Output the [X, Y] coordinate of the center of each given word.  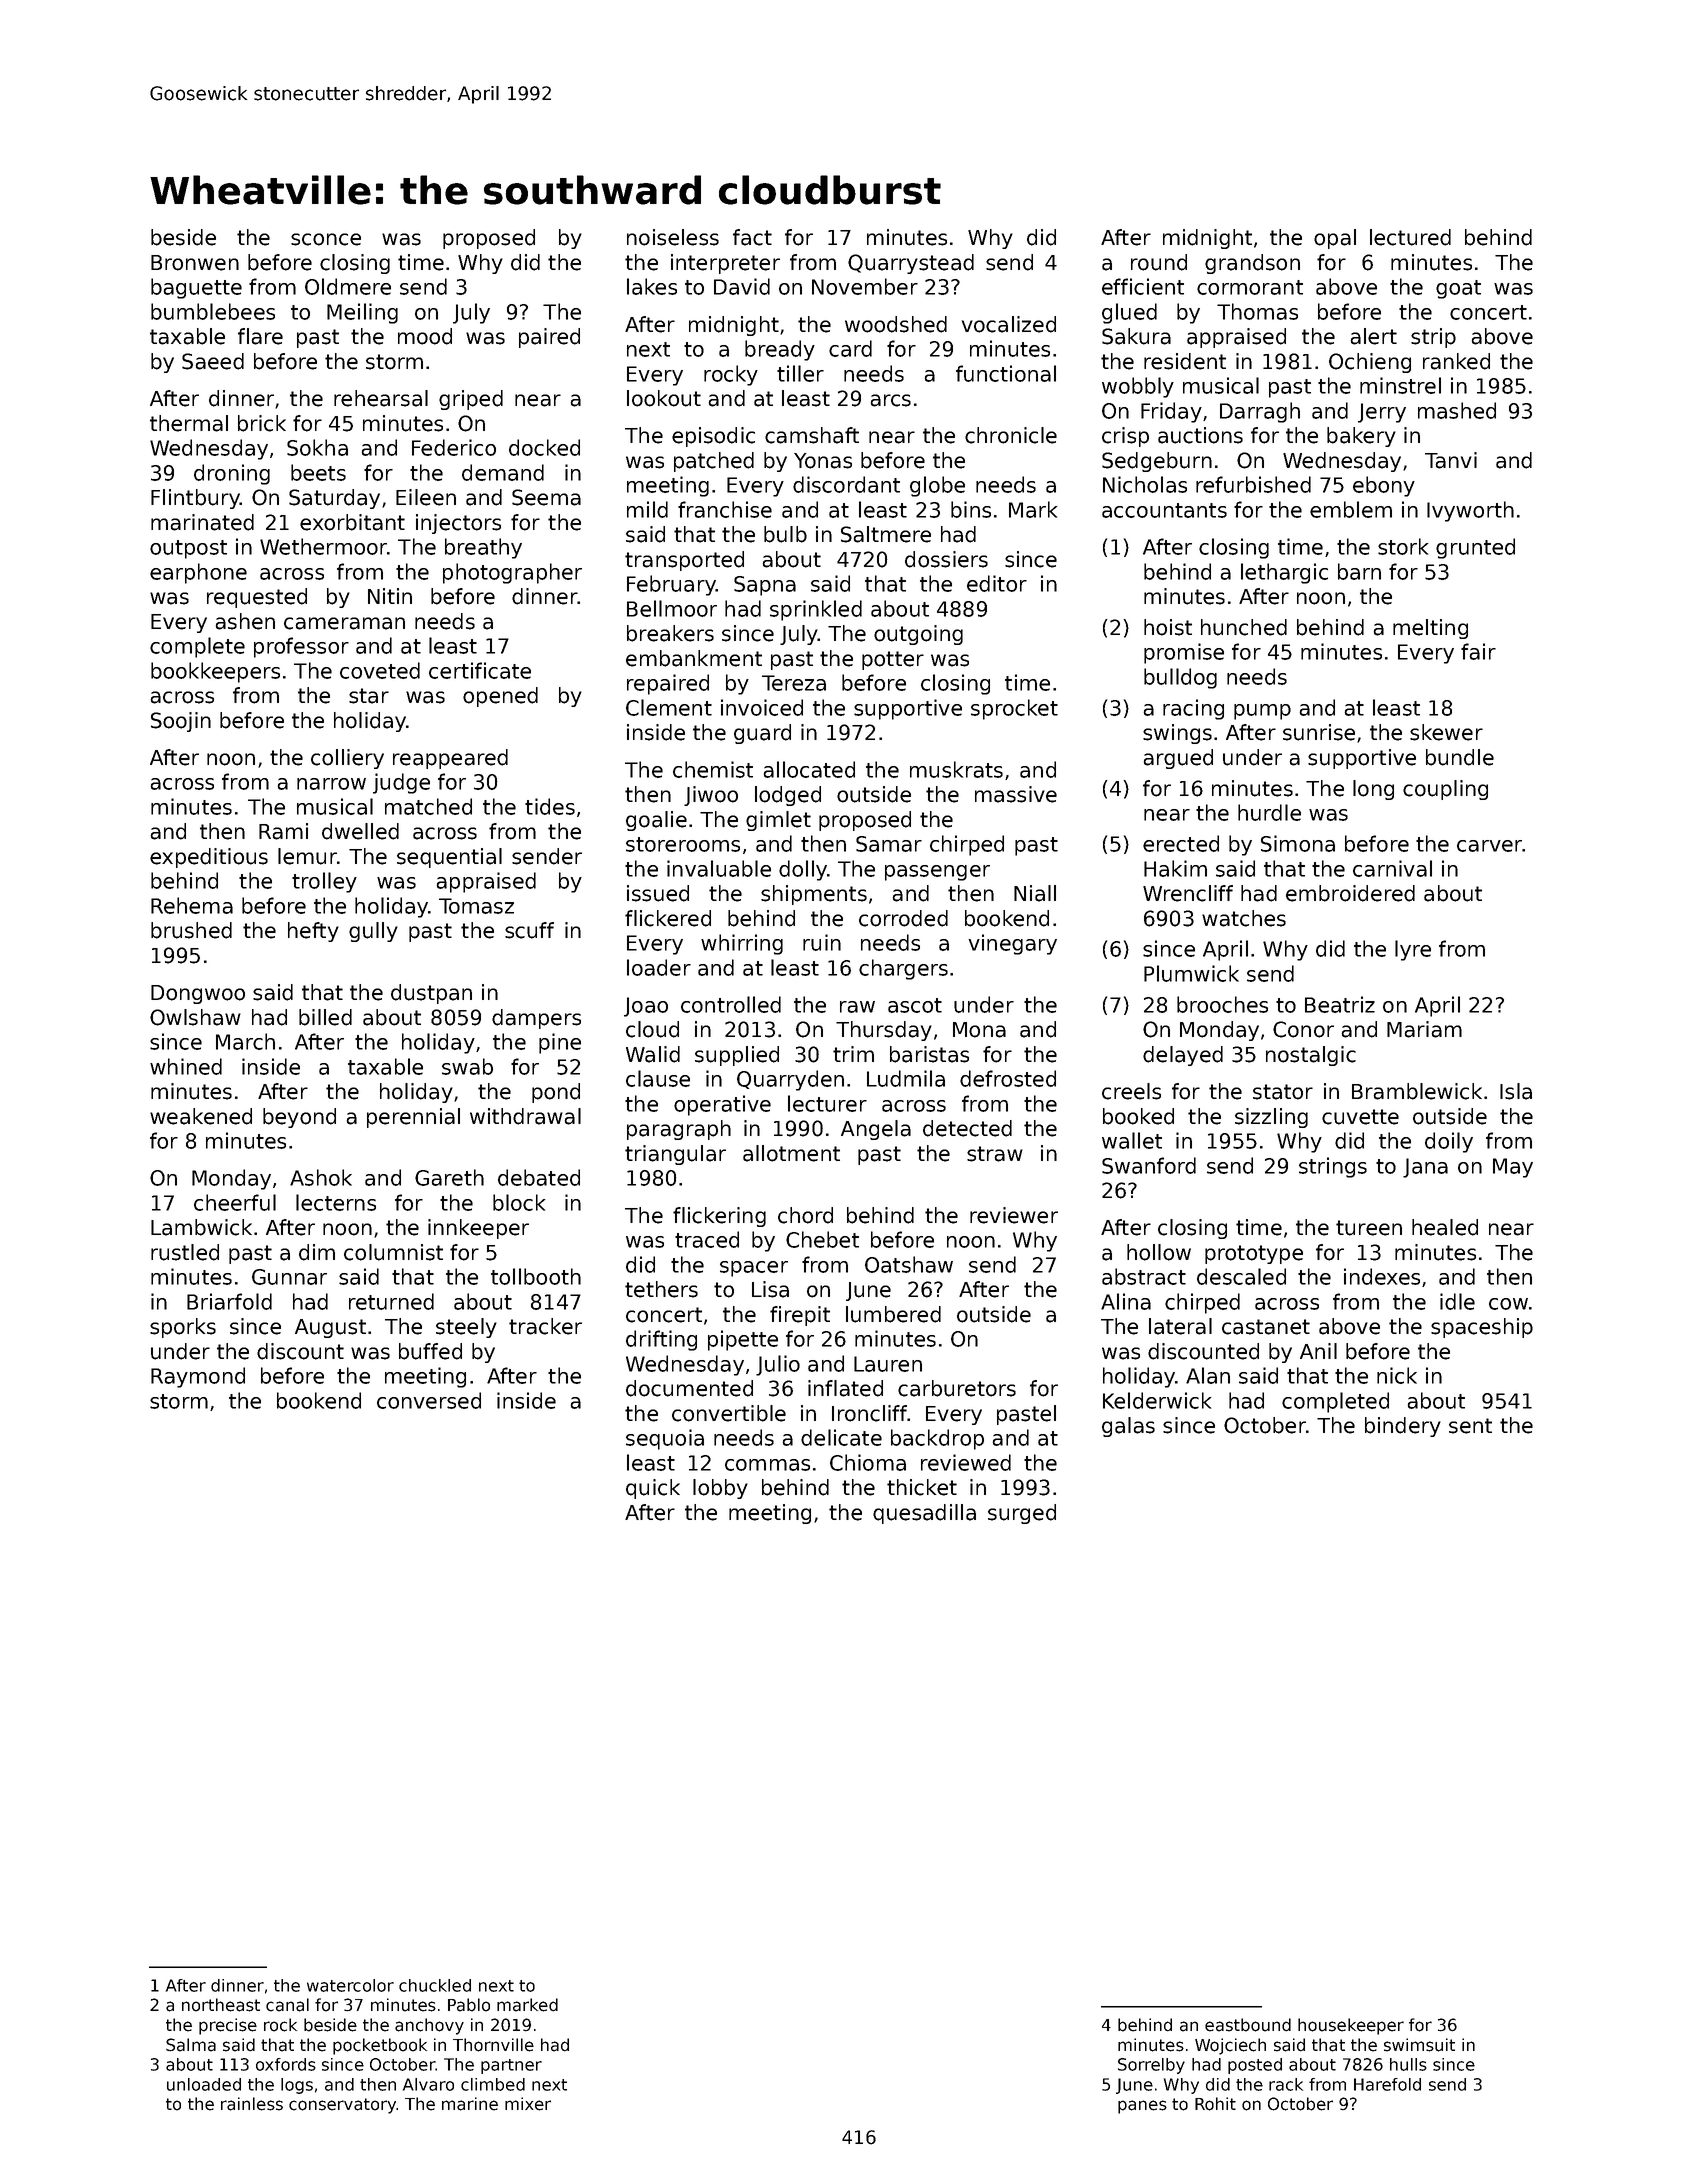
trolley [324, 882]
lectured [1410, 237]
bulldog [1180, 678]
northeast [221, 2005]
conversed [429, 1400]
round [1159, 262]
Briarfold [229, 1301]
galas [1128, 1427]
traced [707, 1239]
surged [1022, 1514]
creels [1131, 1091]
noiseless [673, 237]
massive [1016, 794]
